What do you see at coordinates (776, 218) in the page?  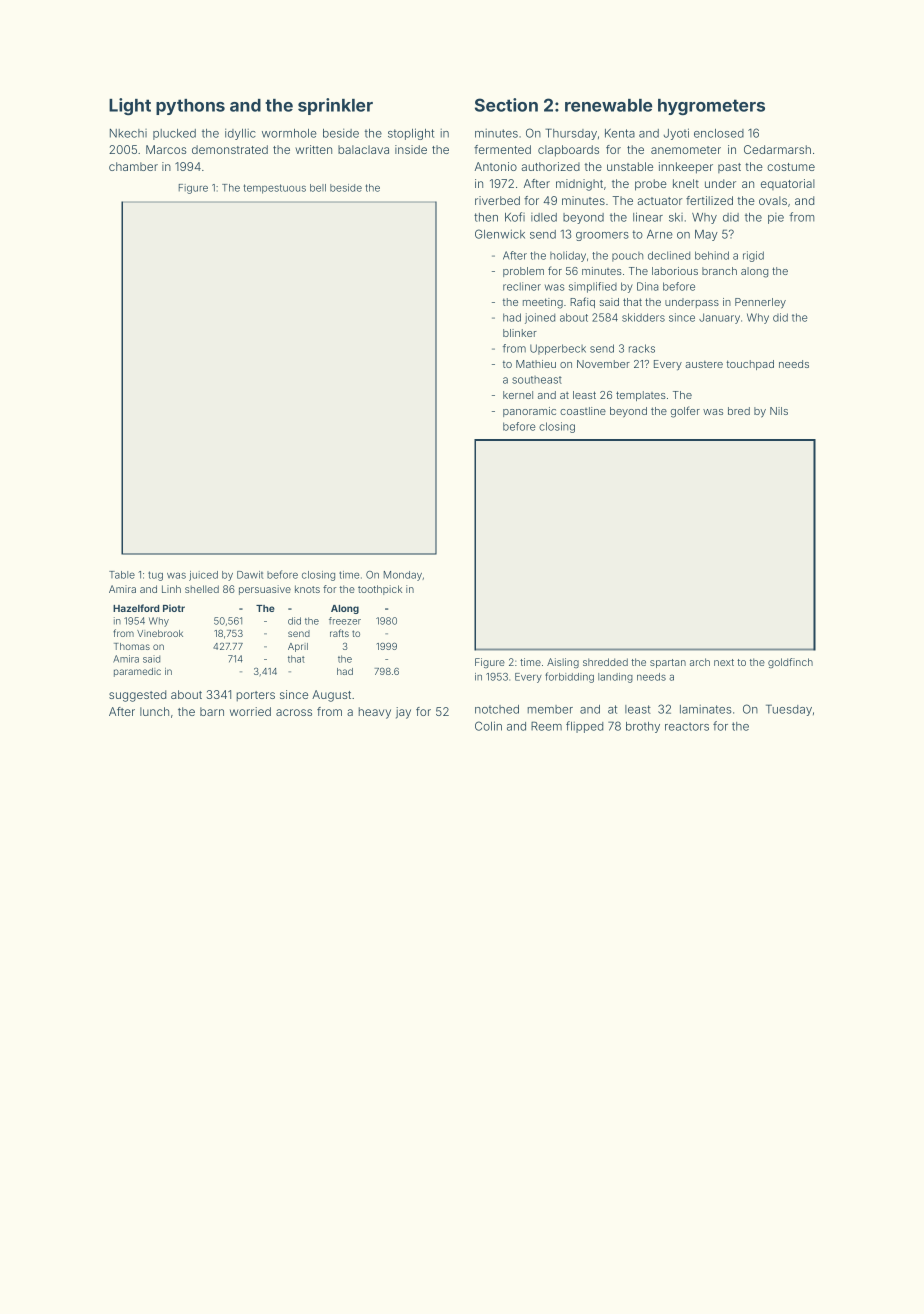 I see `pie` at bounding box center [776, 218].
